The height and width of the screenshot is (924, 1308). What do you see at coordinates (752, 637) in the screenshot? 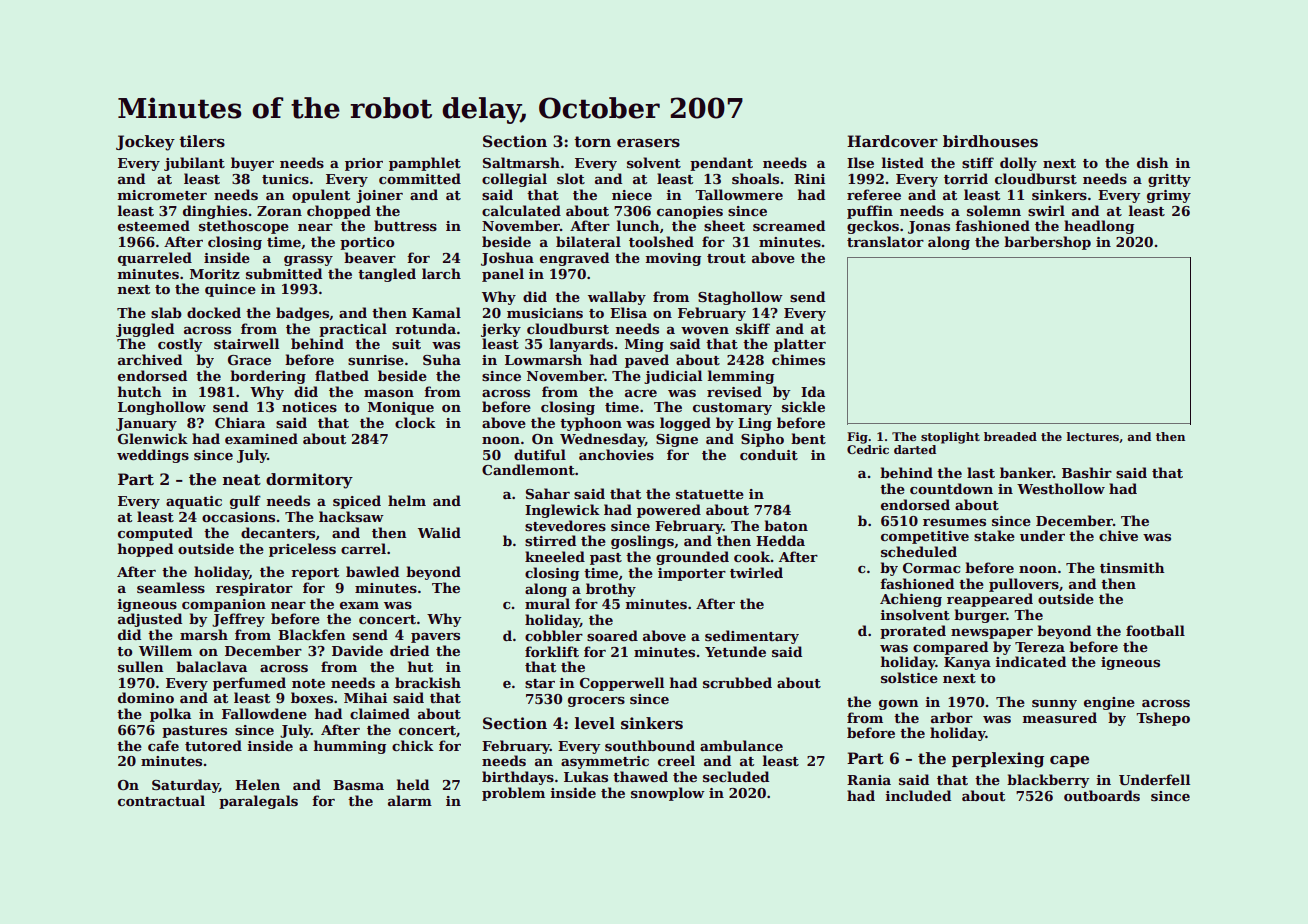
I see `sedimentary` at bounding box center [752, 637].
